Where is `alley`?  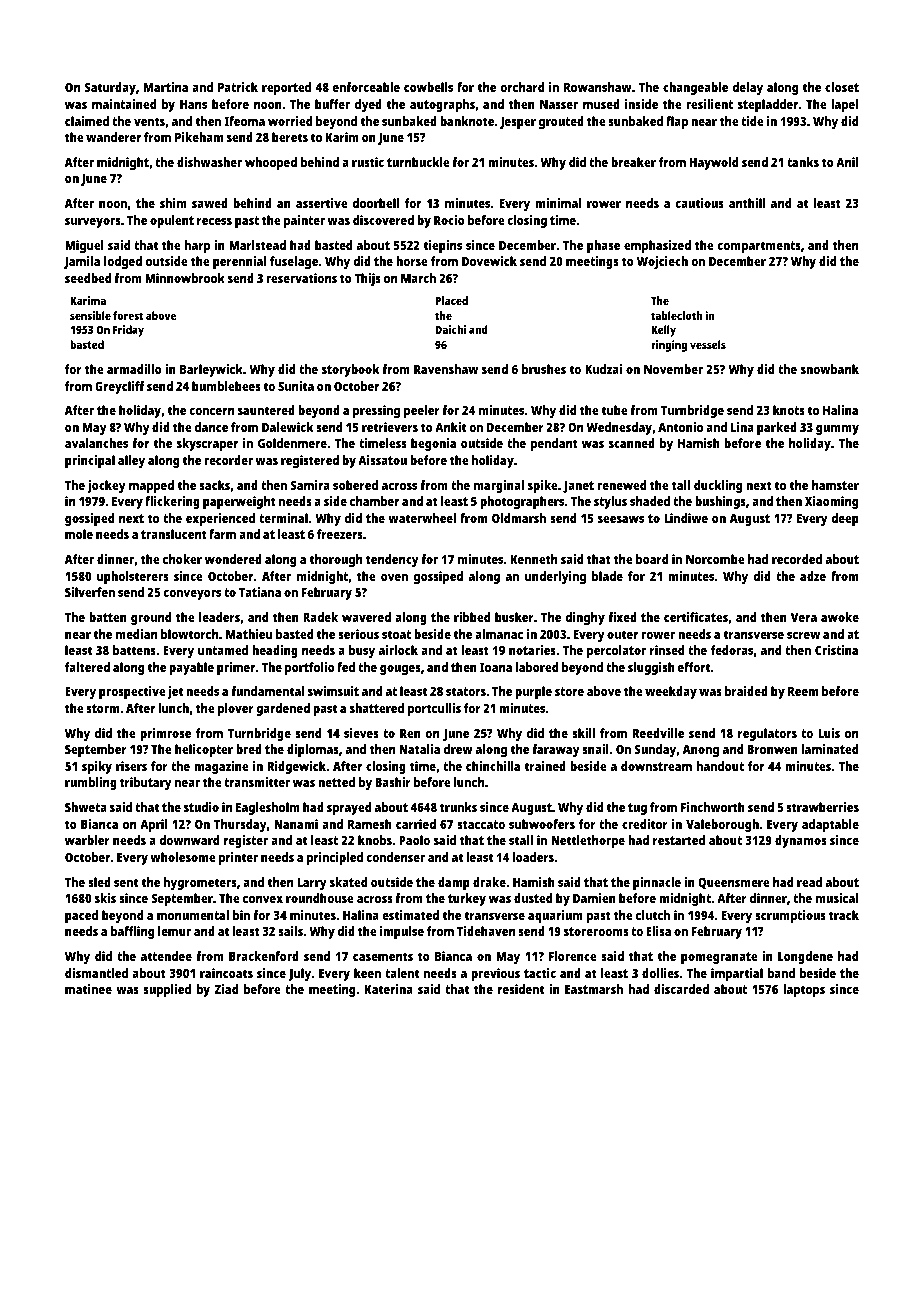 alley is located at coordinates (131, 461).
